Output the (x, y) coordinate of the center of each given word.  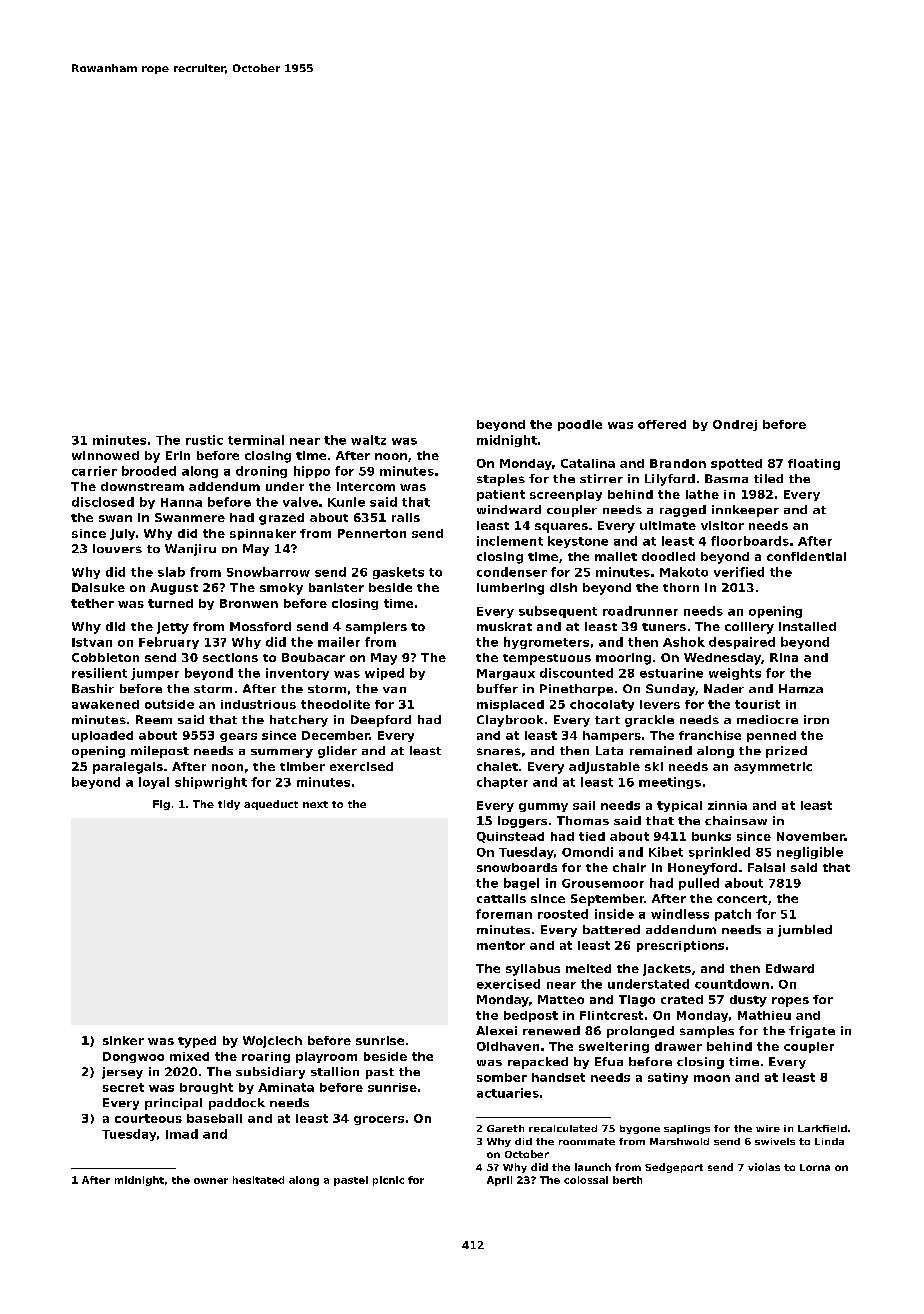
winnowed (105, 455)
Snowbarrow (268, 572)
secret (123, 1087)
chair (629, 867)
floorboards (750, 541)
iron (816, 719)
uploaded (102, 736)
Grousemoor (603, 883)
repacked (538, 1063)
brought (206, 1088)
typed (197, 1042)
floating (814, 464)
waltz (368, 440)
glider (337, 752)
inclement (510, 541)
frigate (812, 1032)
